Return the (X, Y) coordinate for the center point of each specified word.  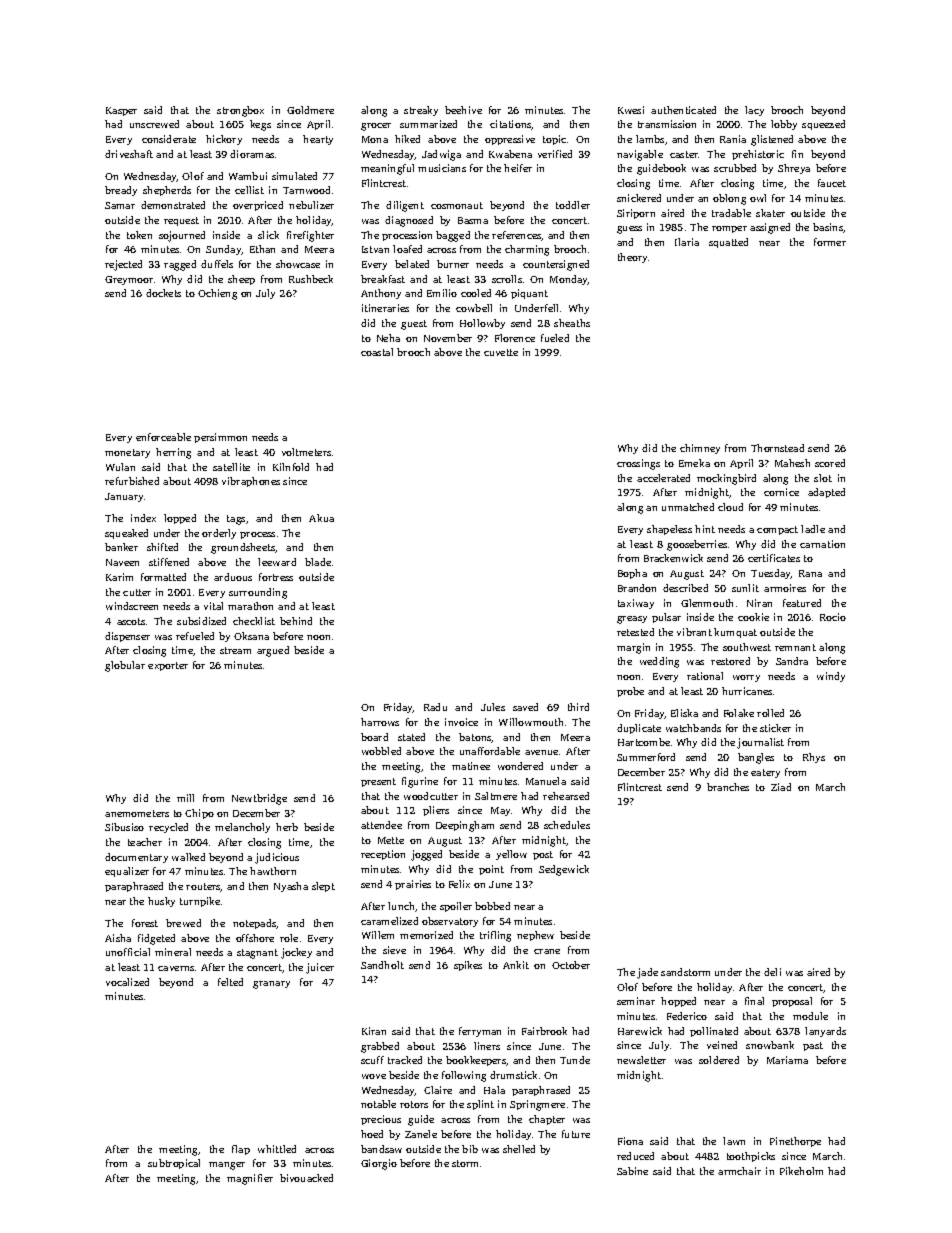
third (578, 707)
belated (412, 264)
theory (632, 258)
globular (125, 666)
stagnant (257, 954)
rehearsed (566, 796)
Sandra (792, 661)
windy (831, 677)
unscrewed (154, 124)
